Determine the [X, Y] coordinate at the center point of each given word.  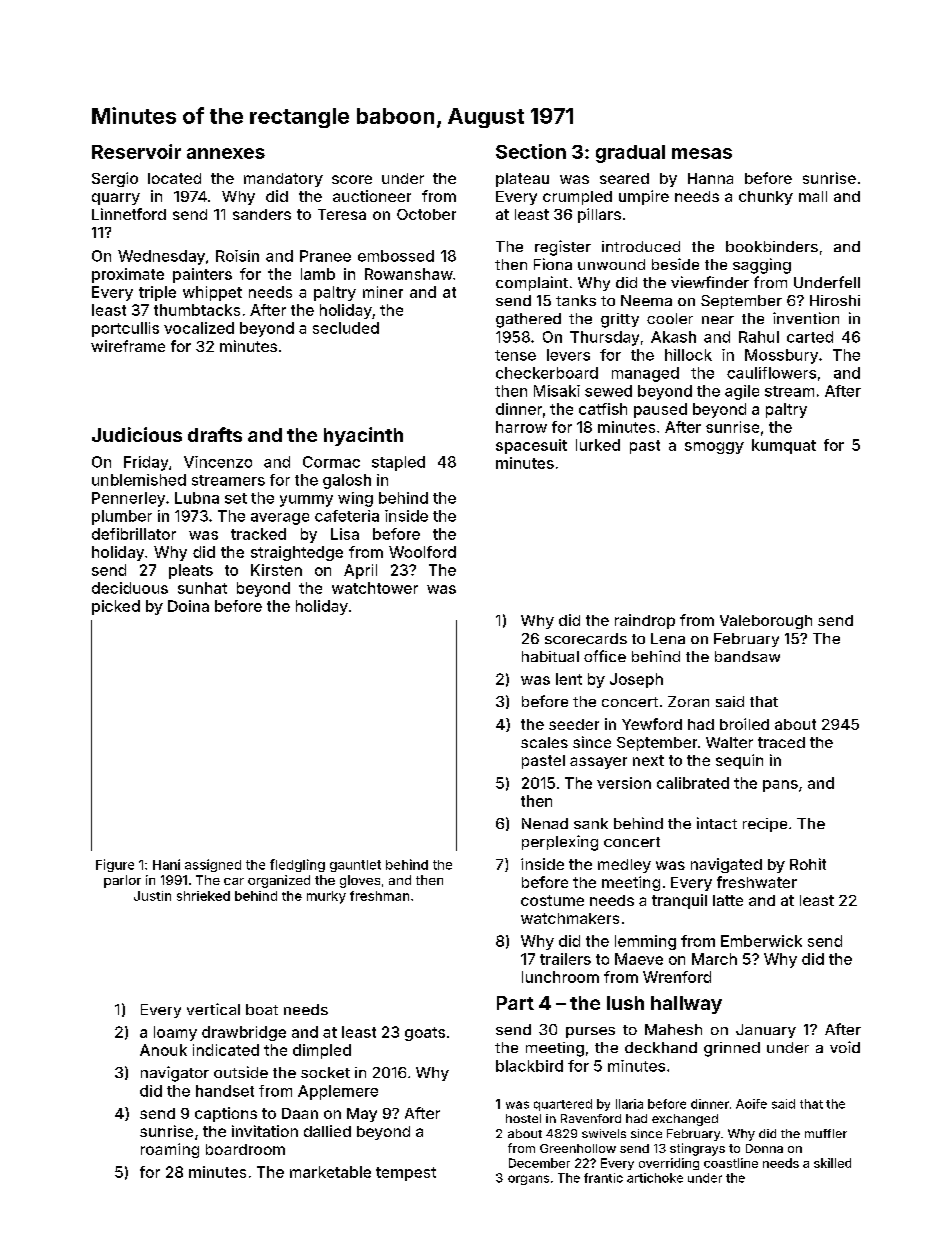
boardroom [245, 1149]
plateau [522, 180]
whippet [212, 293]
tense [515, 355]
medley [624, 866]
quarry [116, 199]
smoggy [714, 448]
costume [552, 900]
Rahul [759, 337]
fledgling [297, 865]
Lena [668, 638]
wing [355, 499]
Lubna [197, 498]
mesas [702, 153]
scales [544, 742]
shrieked [203, 896]
